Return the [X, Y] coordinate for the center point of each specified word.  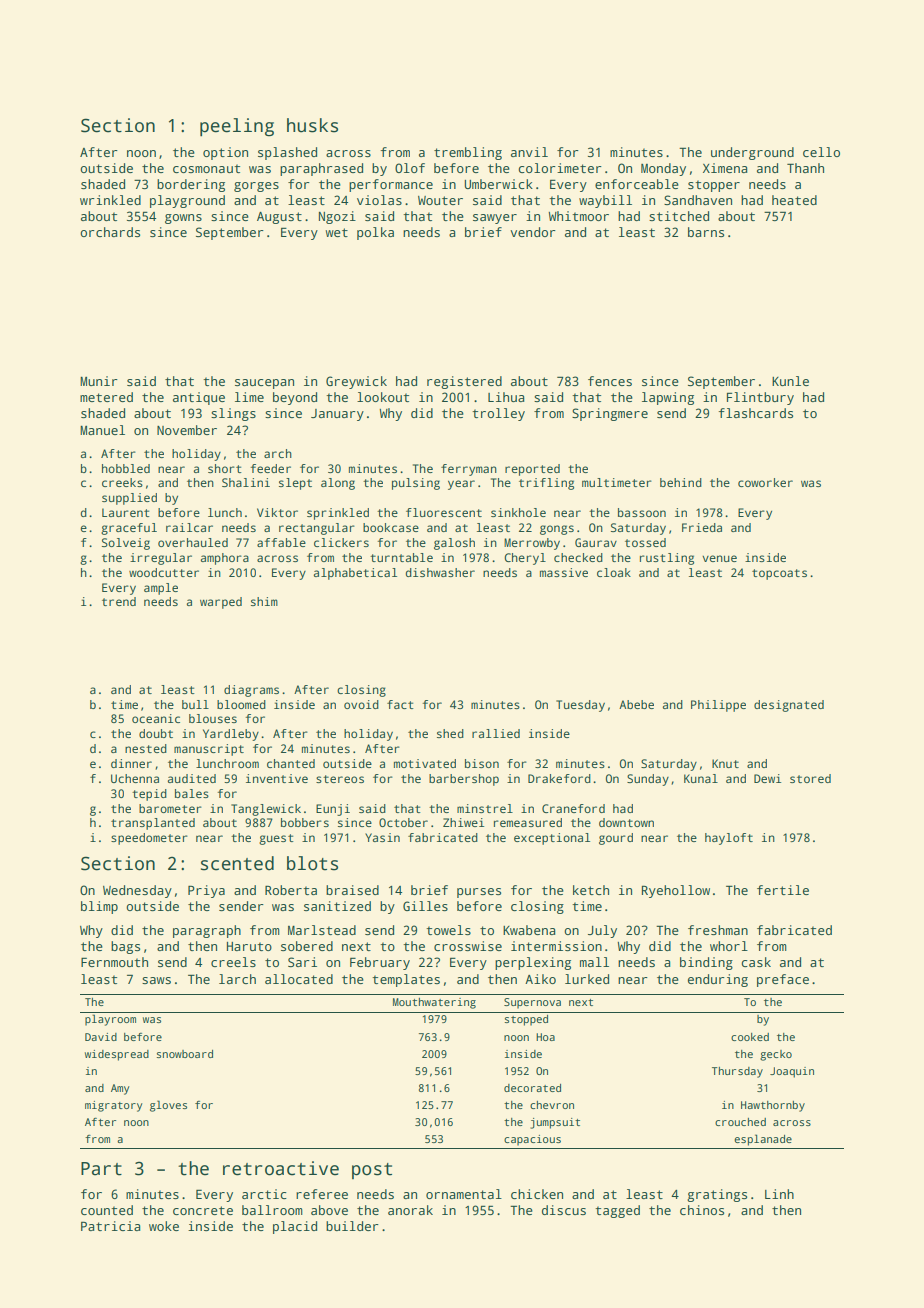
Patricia [111, 1226]
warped [221, 603]
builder [352, 1226]
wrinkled [110, 200]
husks [312, 125]
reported [532, 470]
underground [752, 153]
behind [681, 482]
